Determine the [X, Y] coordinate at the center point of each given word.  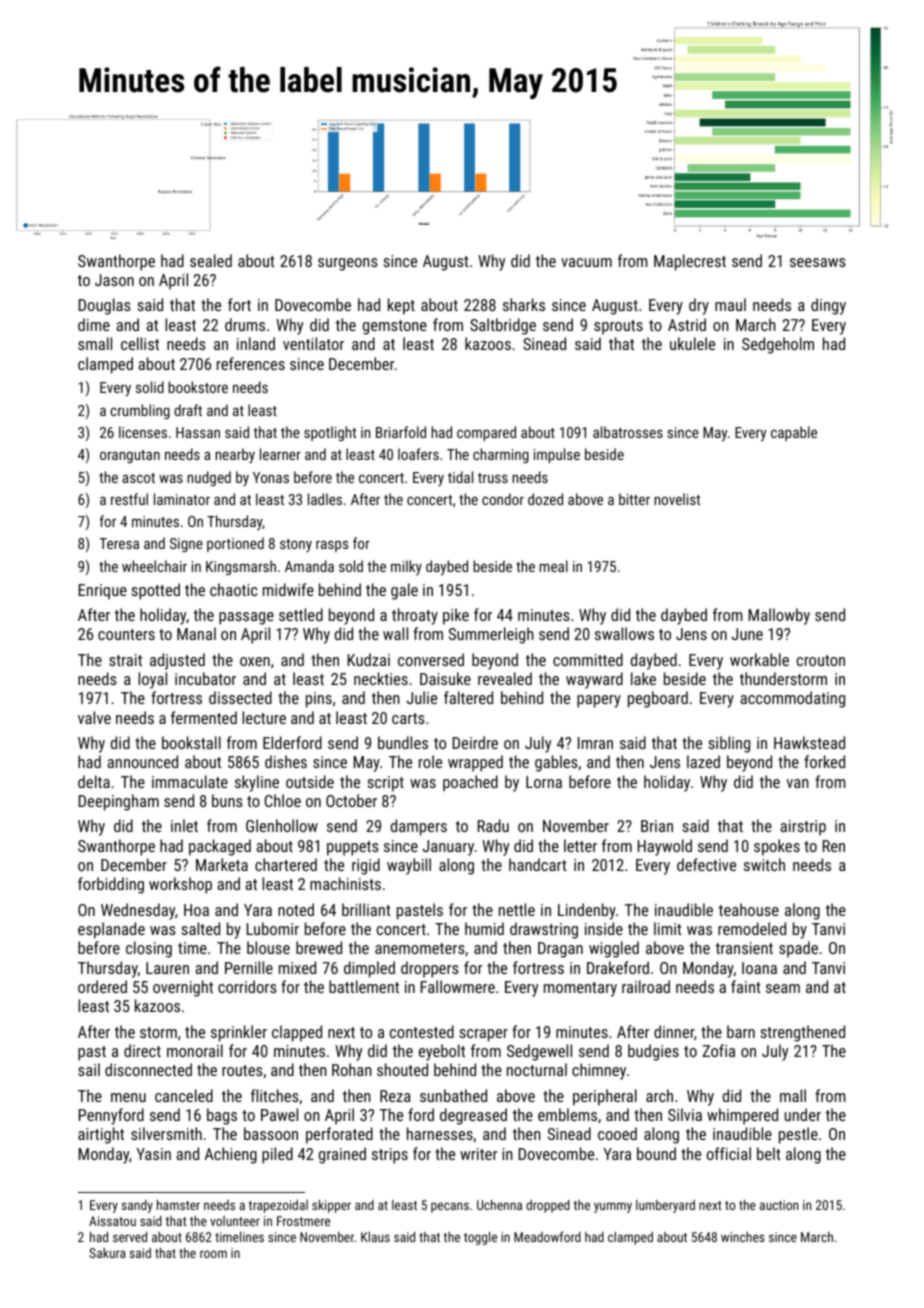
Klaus [375, 1237]
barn [741, 1031]
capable [794, 433]
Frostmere [303, 1221]
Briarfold [401, 432]
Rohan [352, 1069]
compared [486, 433]
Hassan [198, 432]
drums [245, 324]
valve [94, 717]
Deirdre [475, 742]
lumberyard [665, 1206]
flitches [275, 1095]
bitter [634, 499]
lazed [703, 761]
